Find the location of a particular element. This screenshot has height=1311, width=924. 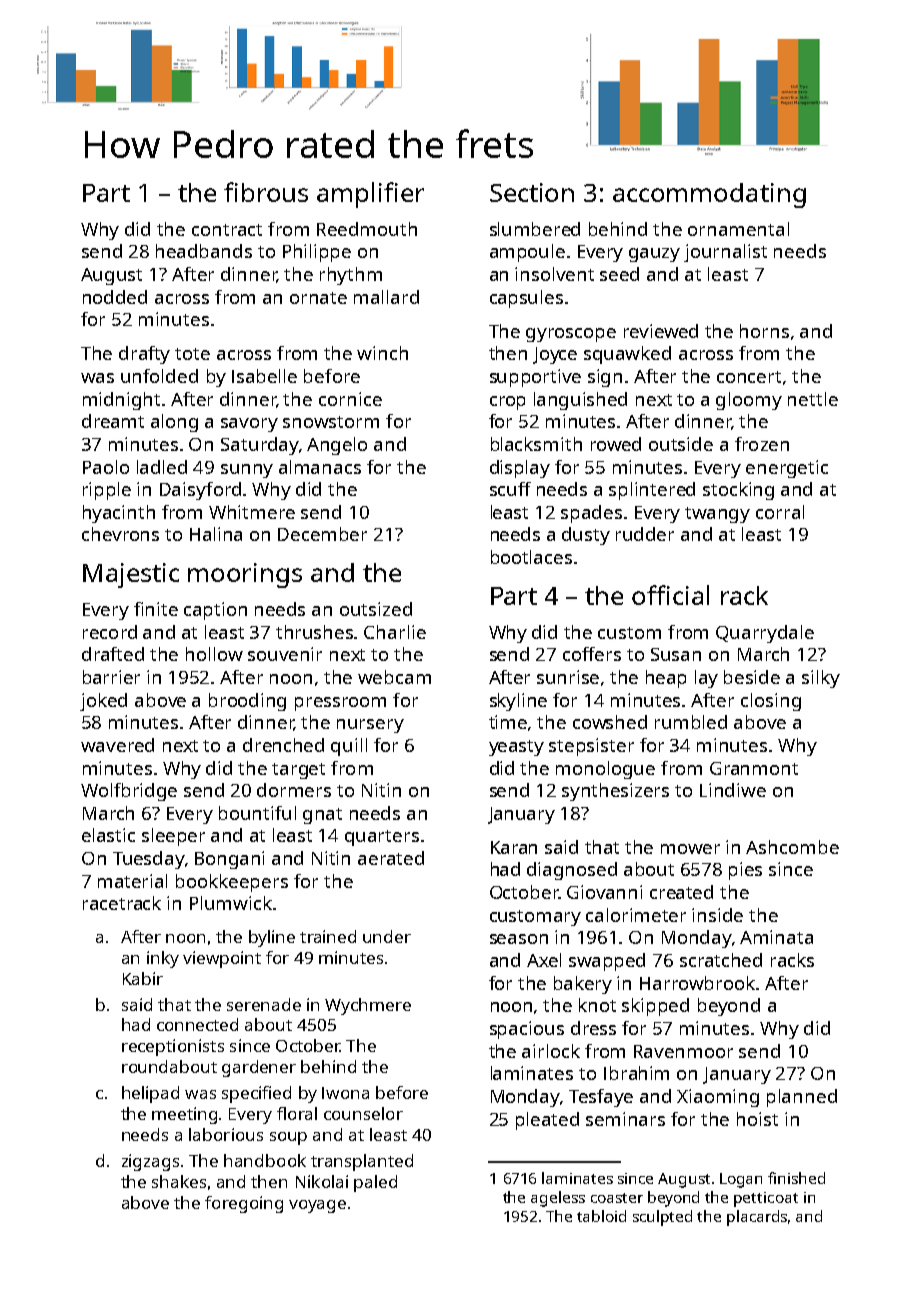

finite is located at coordinates (156, 609).
